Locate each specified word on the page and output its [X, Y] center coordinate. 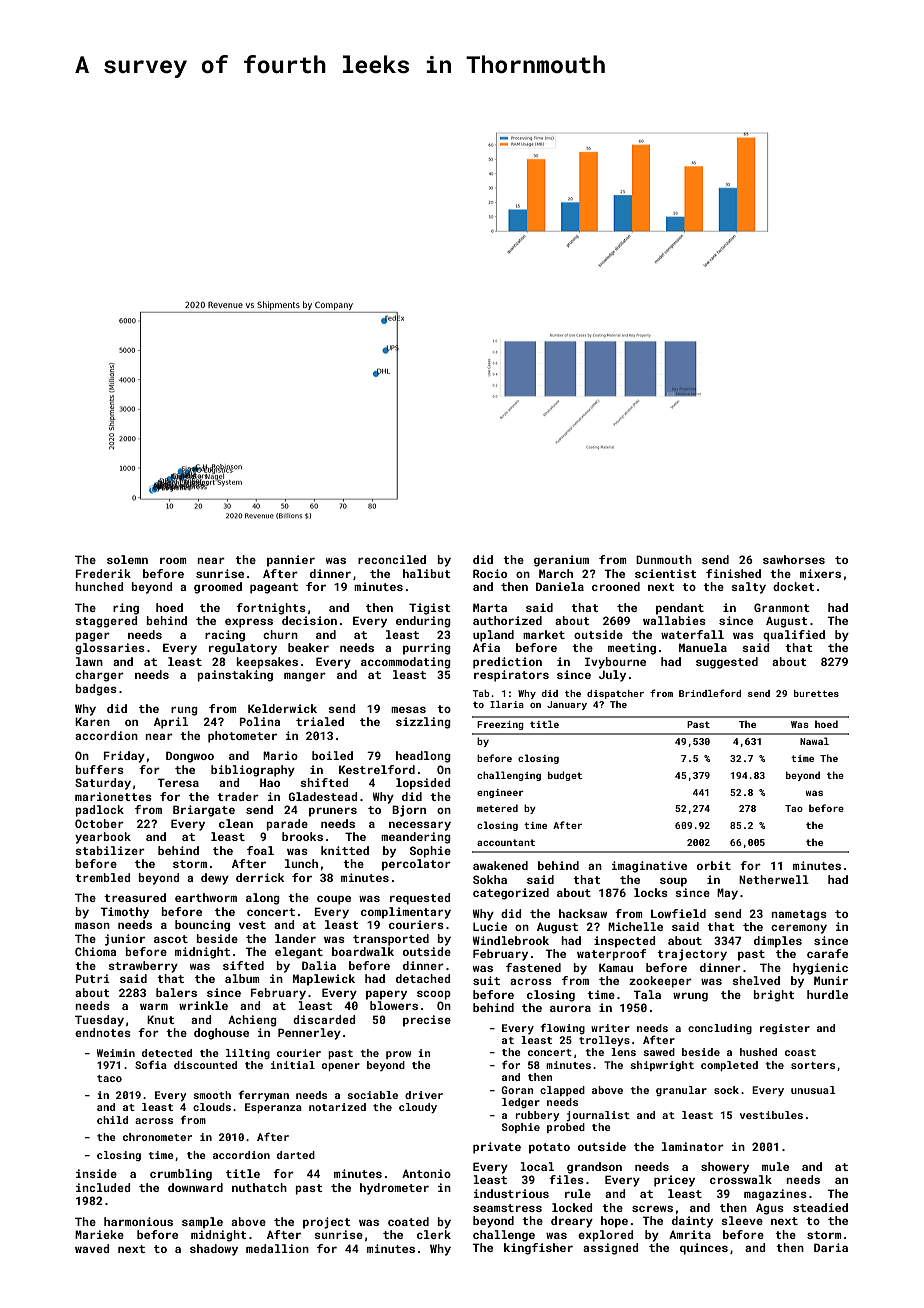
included [103, 1187]
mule [775, 1166]
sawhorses [794, 559]
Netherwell [774, 879]
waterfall [692, 634]
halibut [427, 573]
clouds [212, 1107]
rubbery [537, 1116]
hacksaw [583, 913]
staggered [106, 622]
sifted [243, 965]
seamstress [507, 1208]
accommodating [406, 663]
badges [96, 690]
